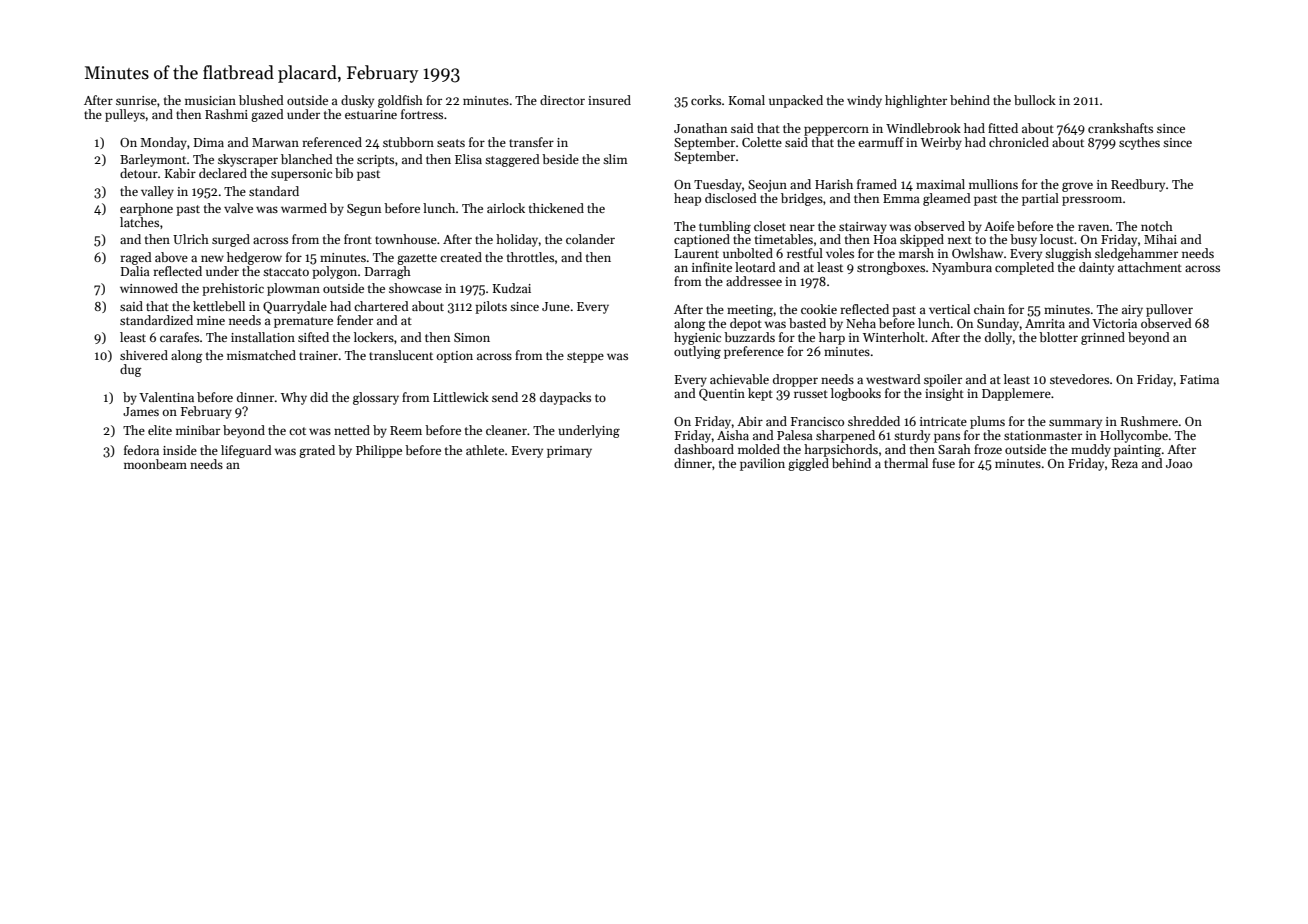 Image resolution: width=1308 pixels, height=924 pixels. Describe the element at coordinates (1057, 239) in the screenshot. I see `locust` at that location.
